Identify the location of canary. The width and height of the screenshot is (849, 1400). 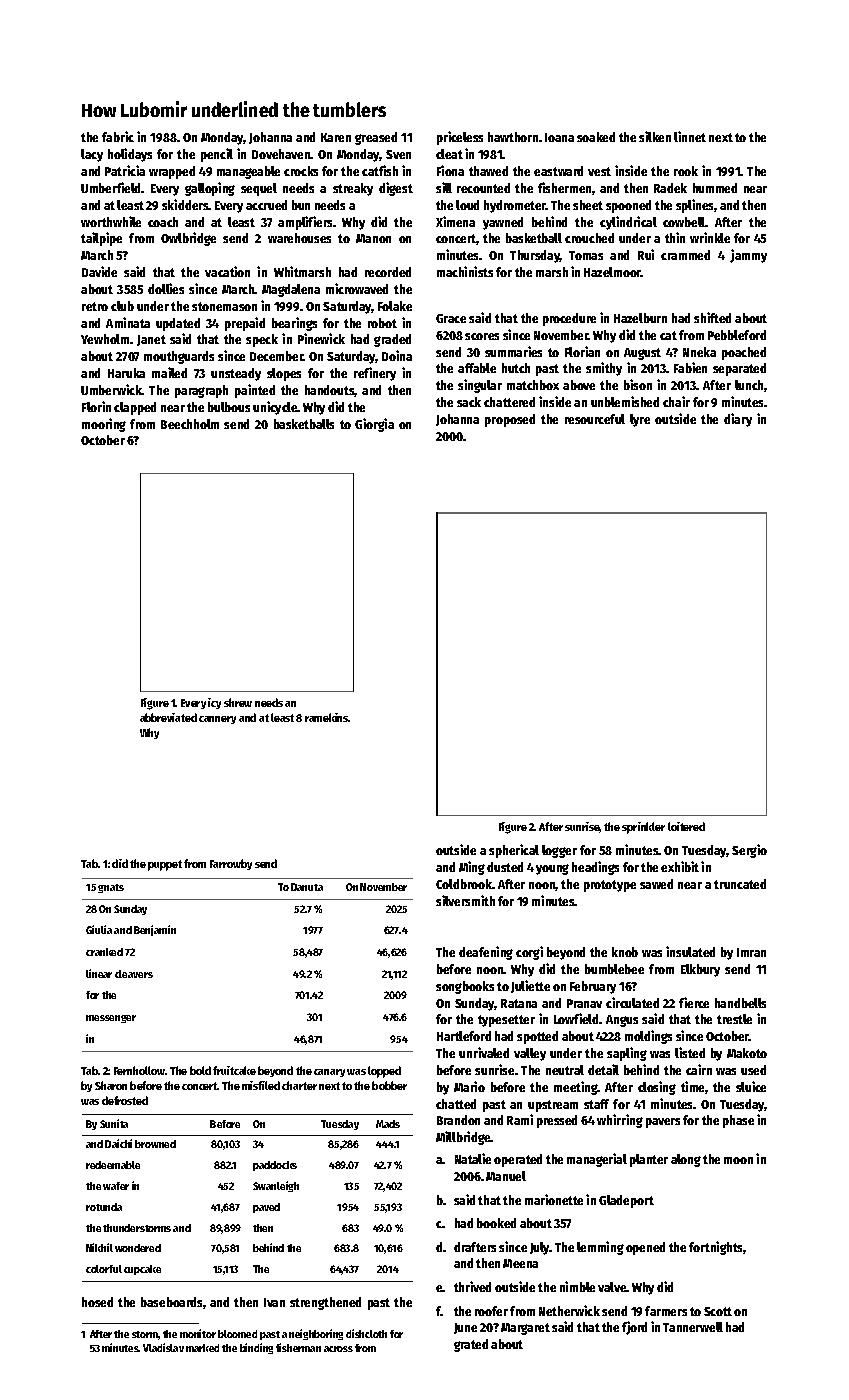
(329, 1073).
